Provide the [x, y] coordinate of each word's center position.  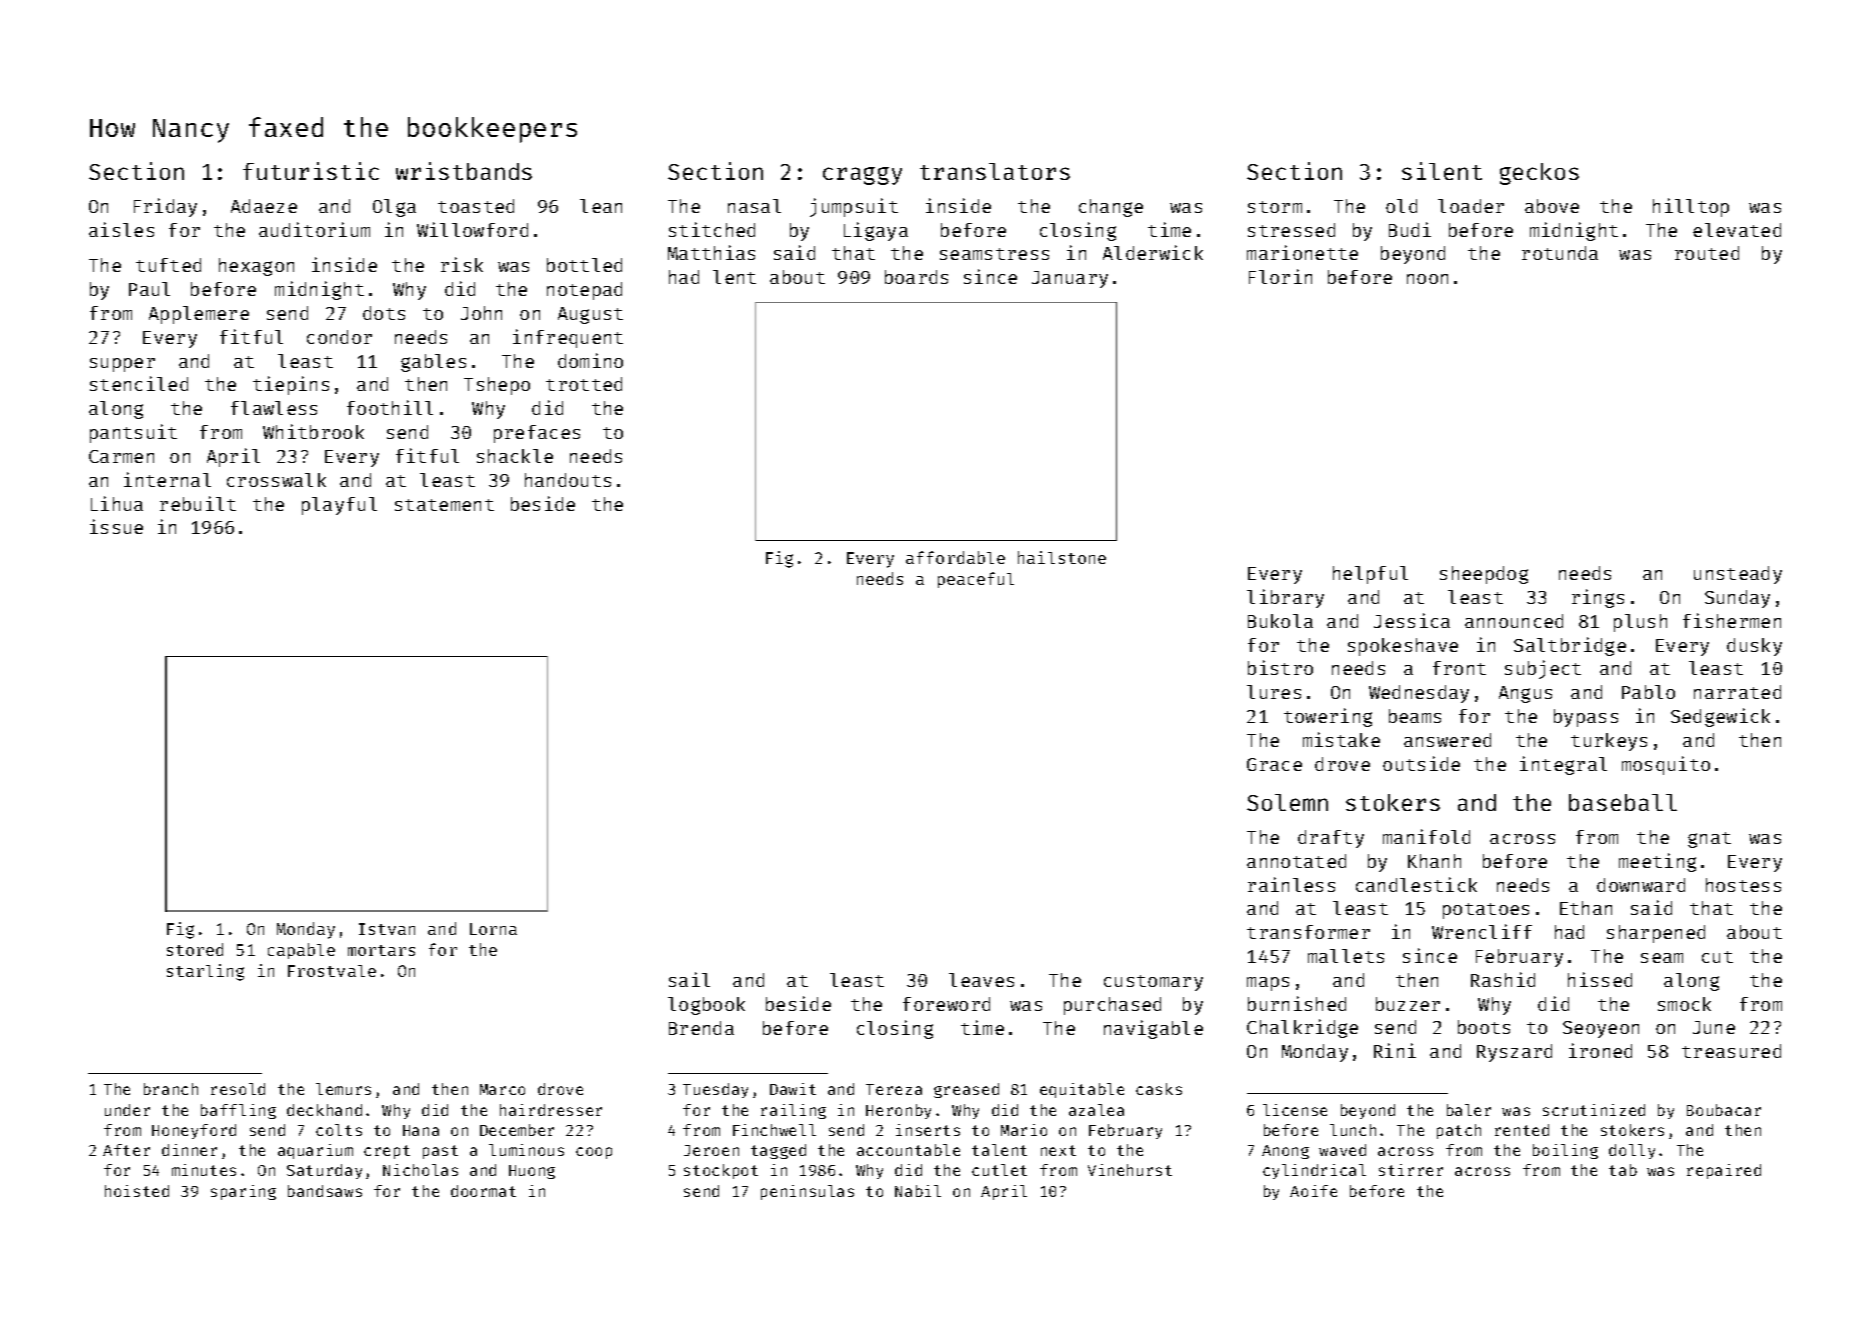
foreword [946, 1004]
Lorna [493, 929]
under [127, 1110]
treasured [1731, 1051]
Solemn [1287, 802]
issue [116, 526]
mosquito [1666, 765]
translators [995, 171]
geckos [1539, 174]
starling [205, 972]
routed [1707, 253]
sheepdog [1484, 575]
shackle [515, 456]
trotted [584, 384]
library [1285, 598]
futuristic [311, 171]
